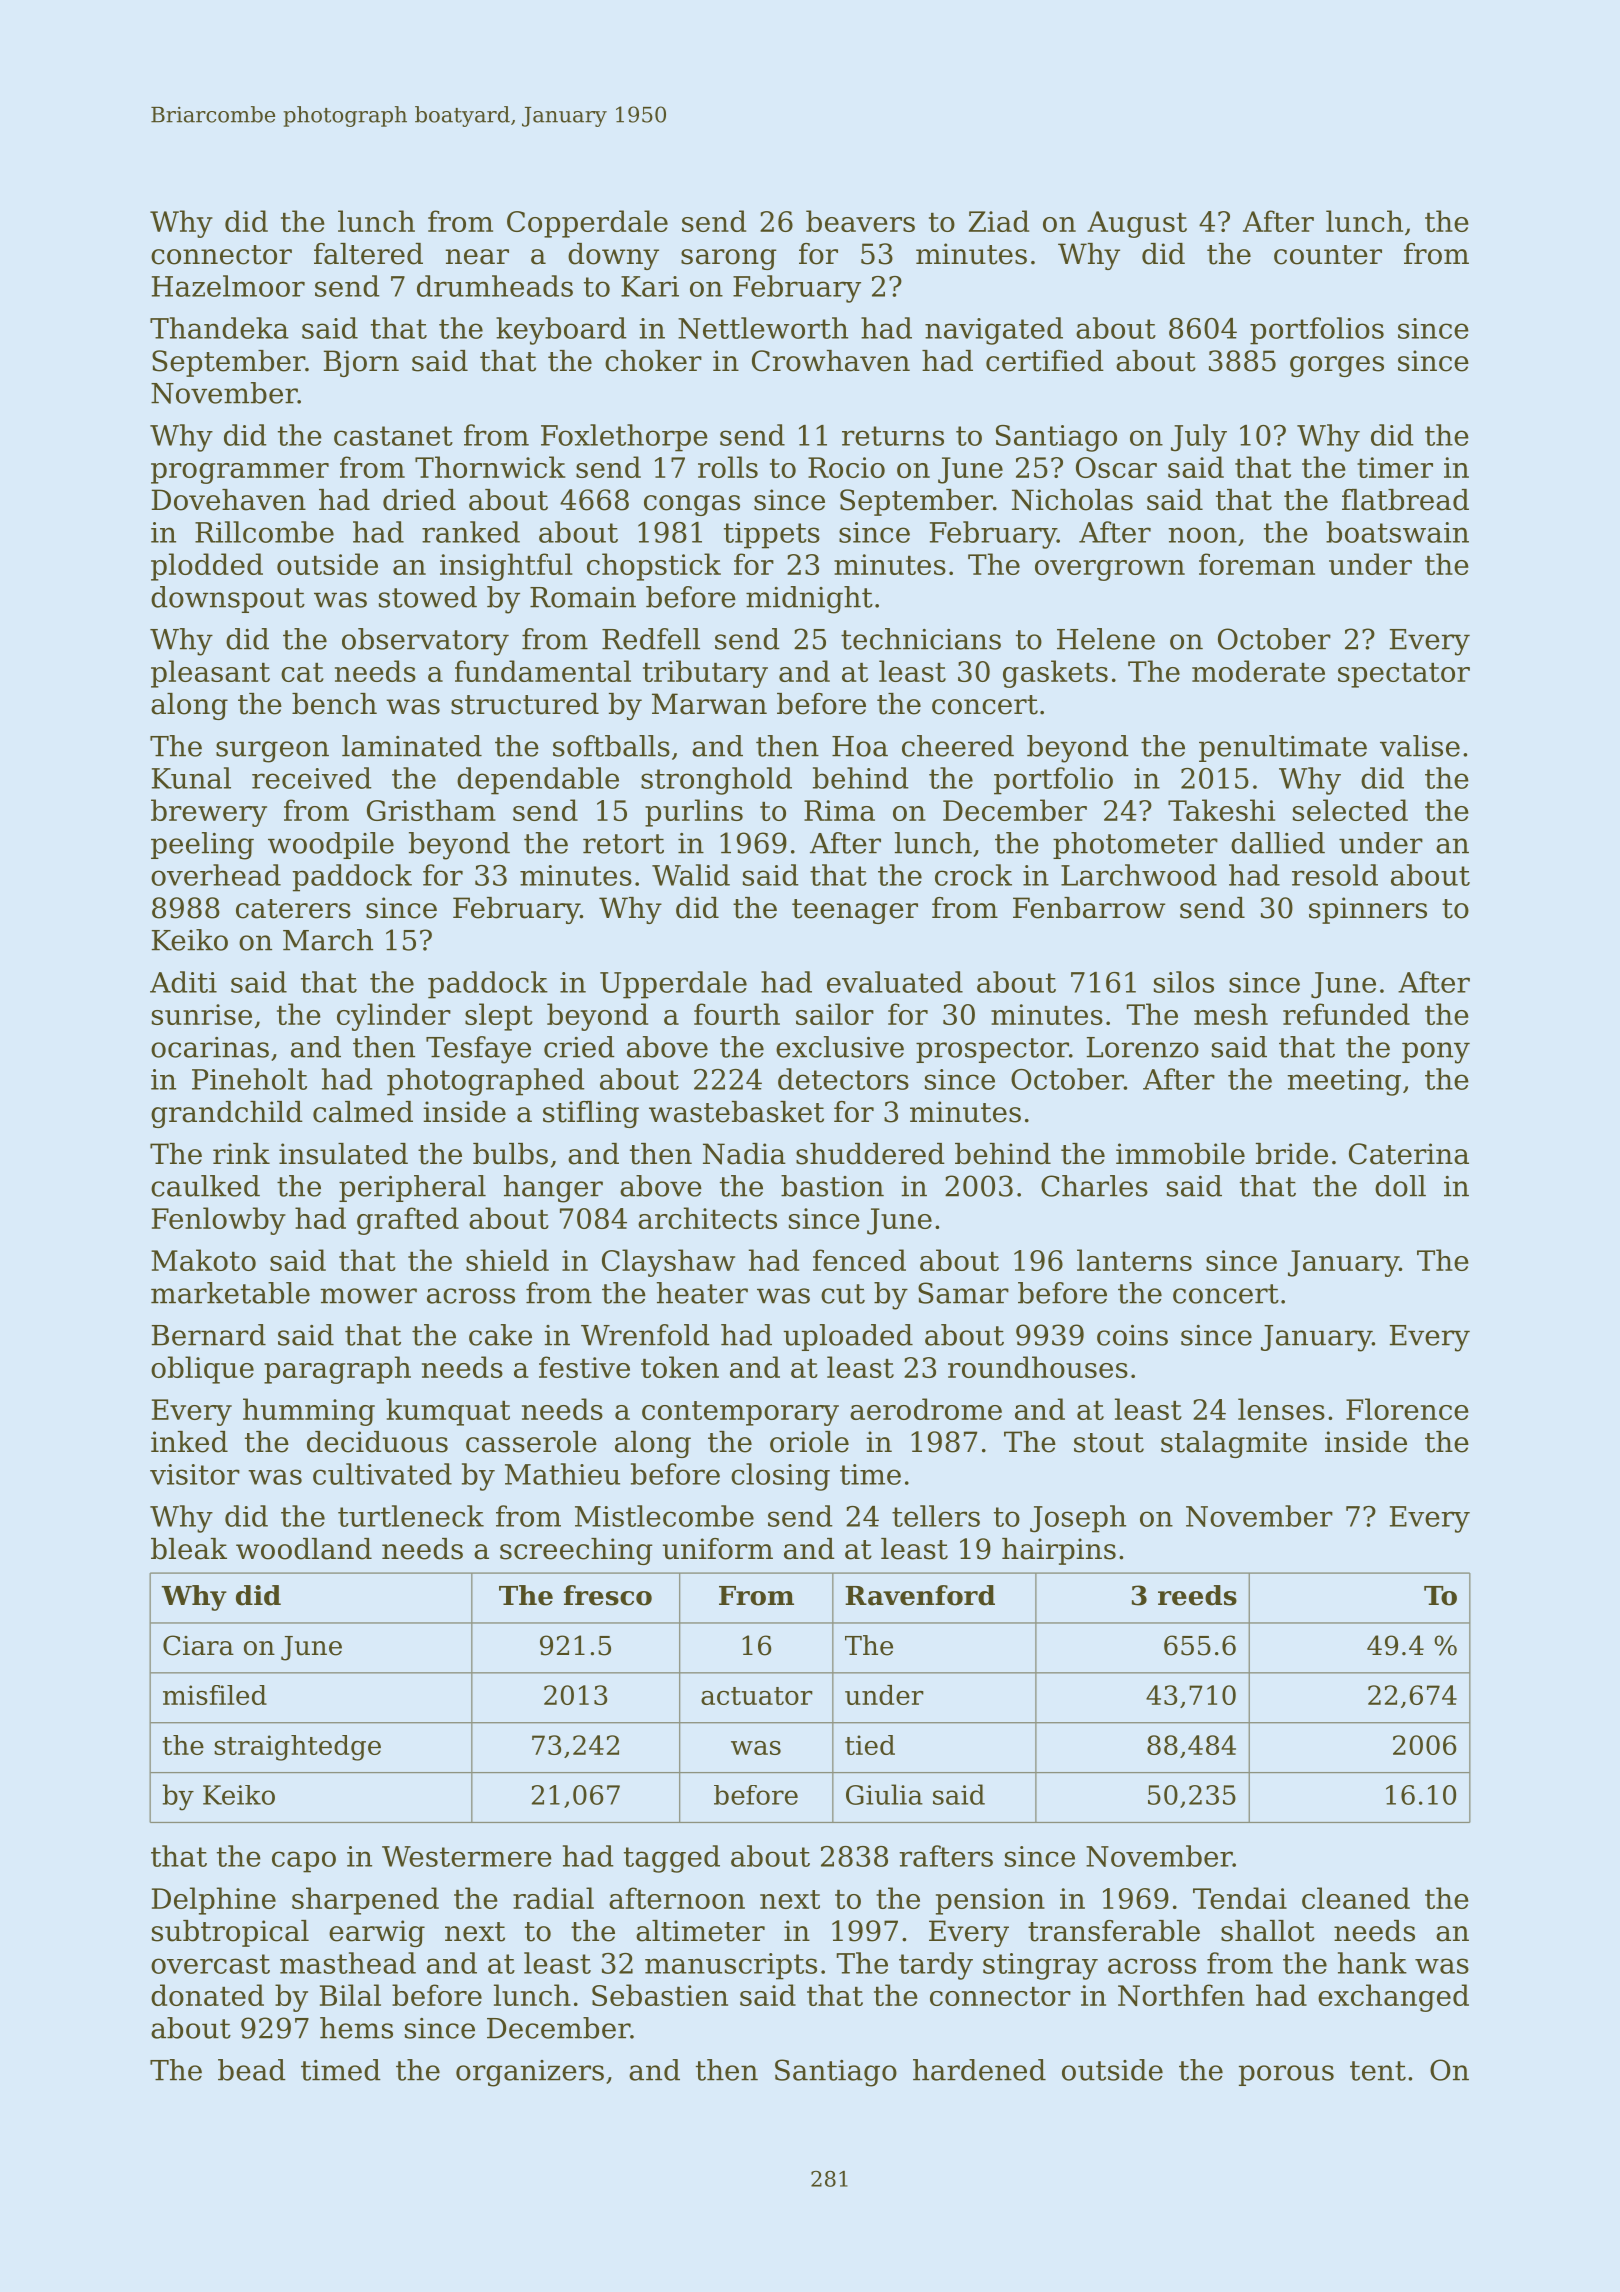 The width and height of the document is (1620, 2292). Describe the element at coordinates (921, 639) in the document. I see `technicians` at that location.
